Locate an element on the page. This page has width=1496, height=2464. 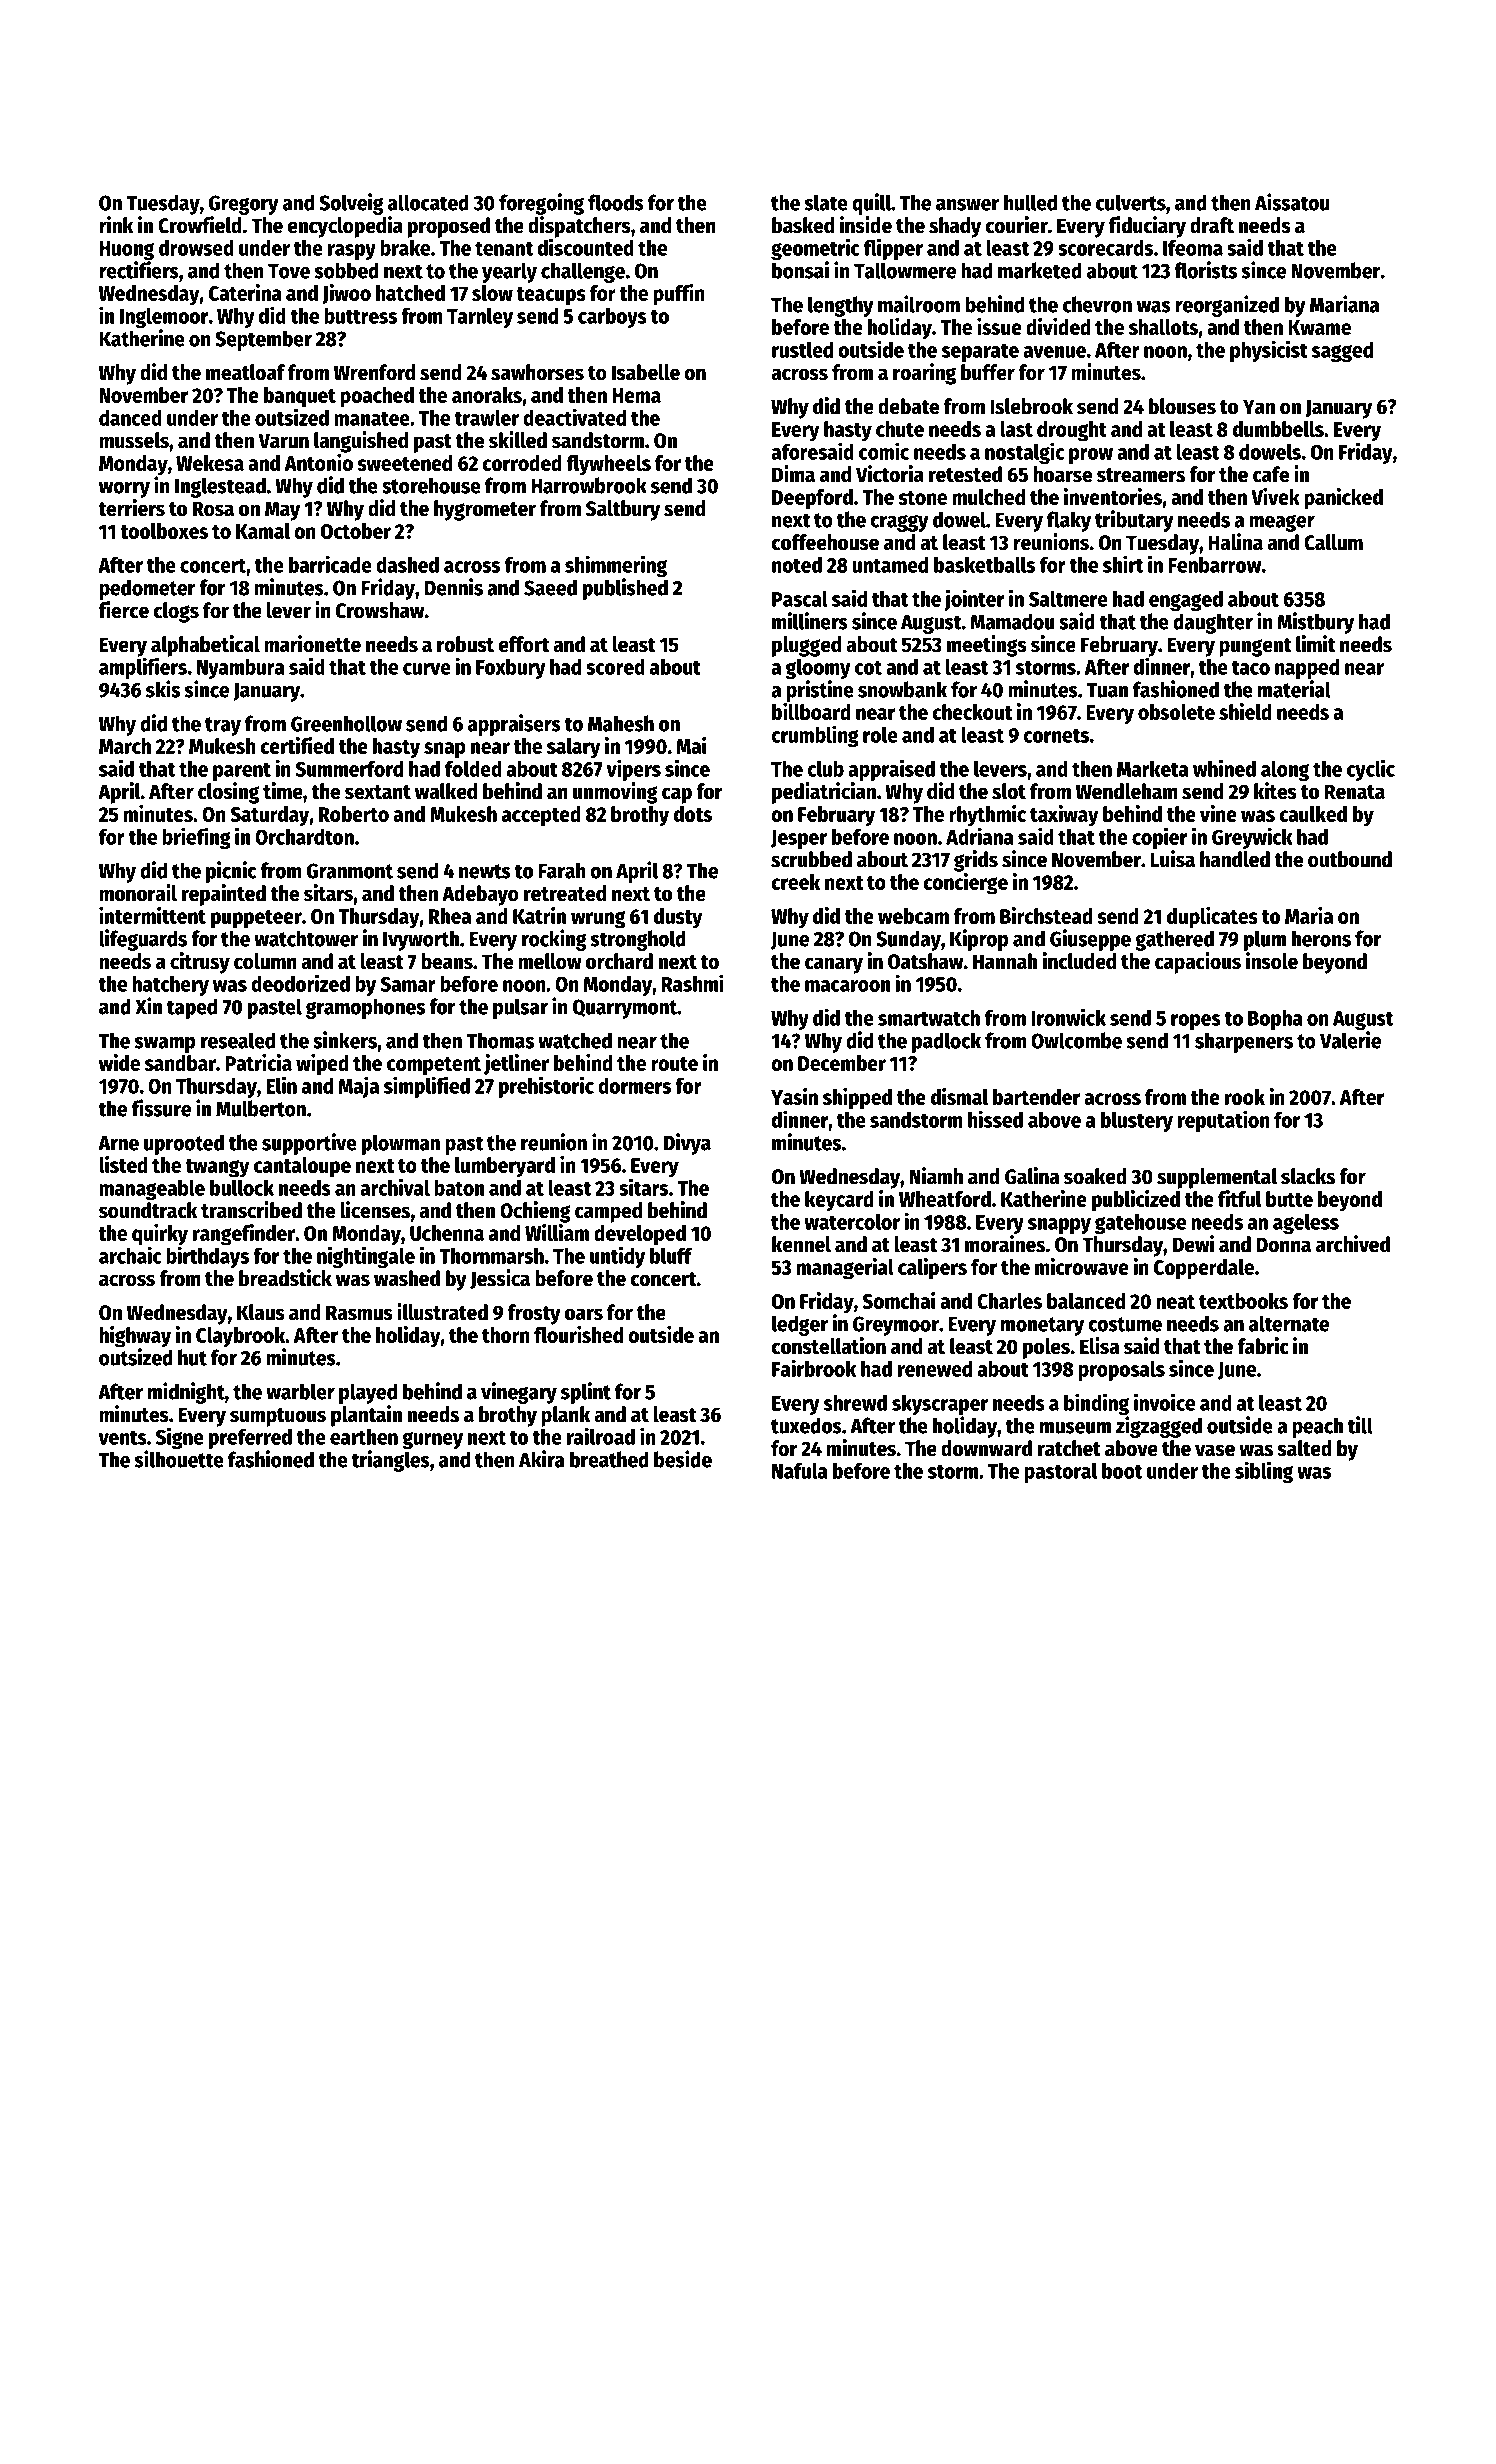
skis is located at coordinates (163, 689).
